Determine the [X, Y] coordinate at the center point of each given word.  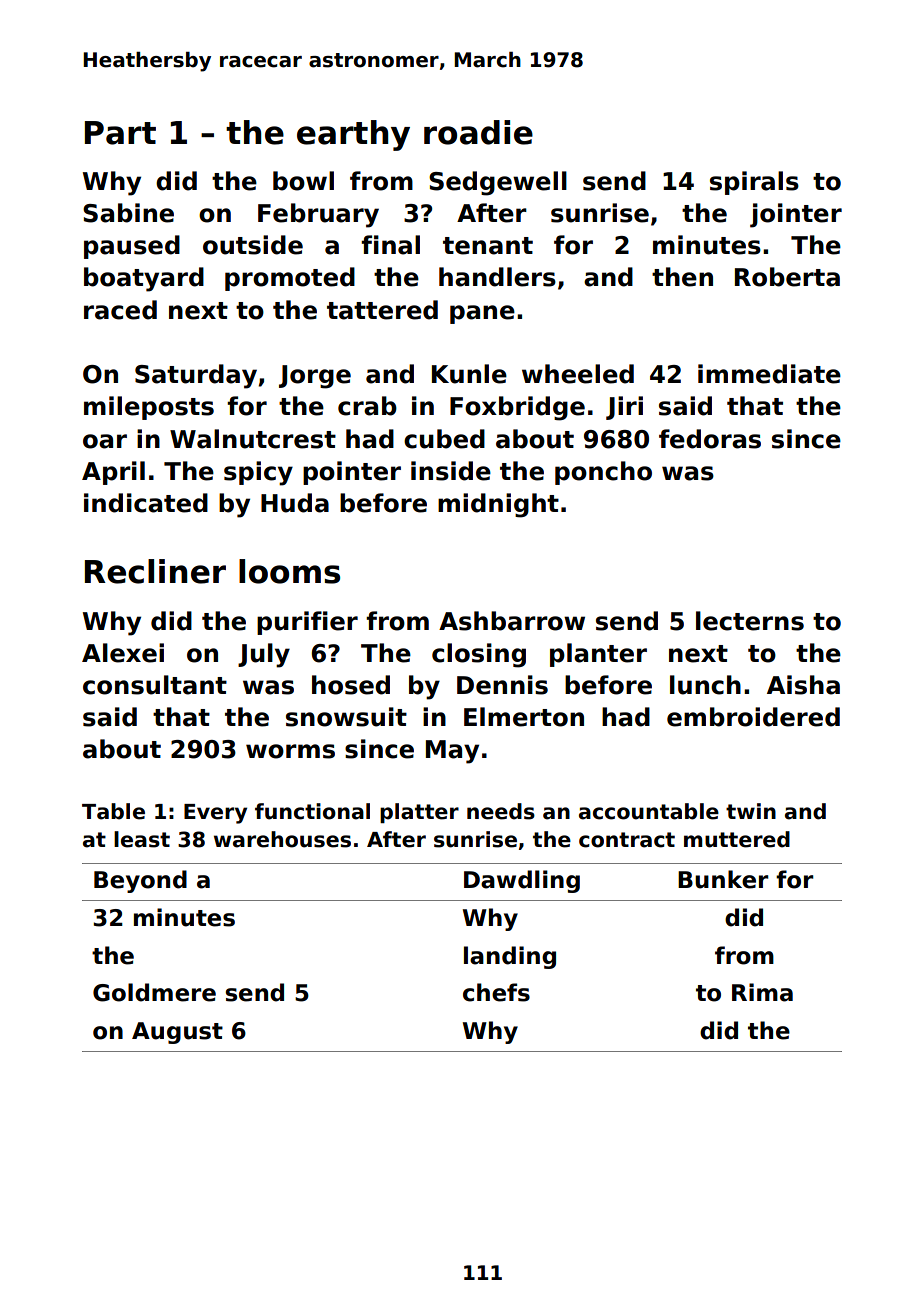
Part [120, 133]
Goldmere [154, 992]
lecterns [750, 621]
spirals [754, 183]
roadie [478, 132]
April [113, 473]
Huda [295, 503]
